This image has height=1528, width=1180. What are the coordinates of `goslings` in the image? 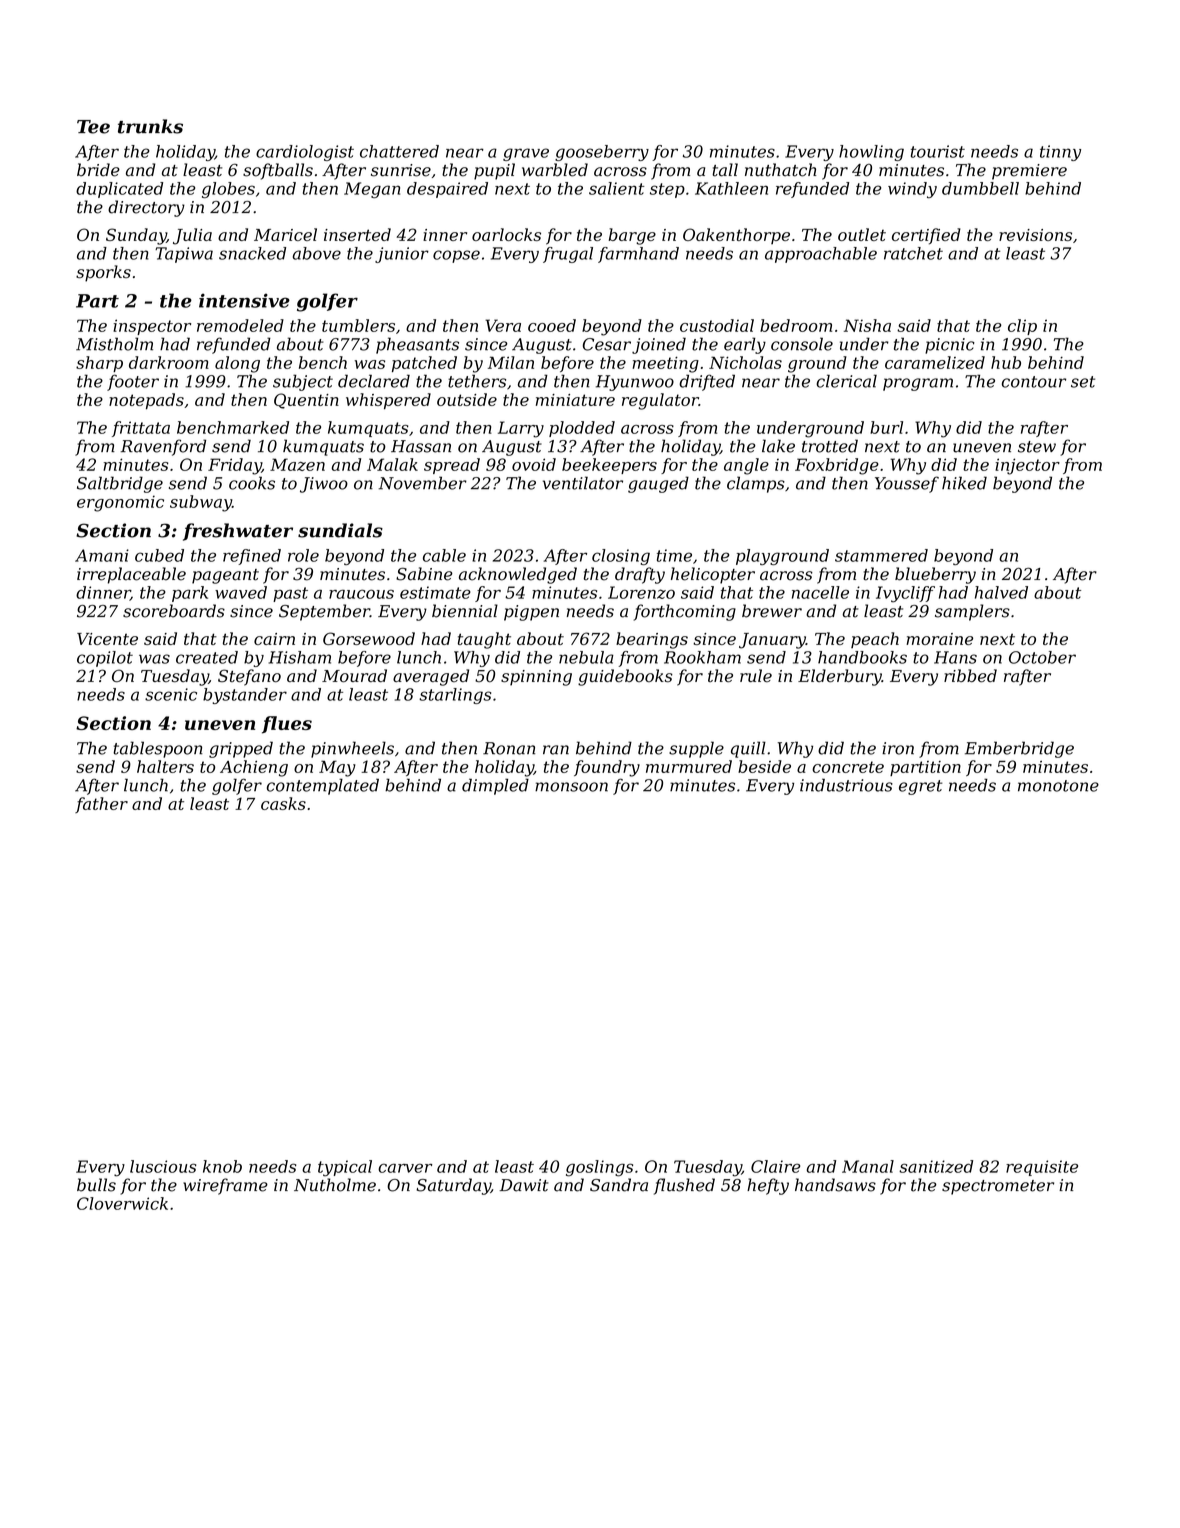 It's located at (599, 1168).
